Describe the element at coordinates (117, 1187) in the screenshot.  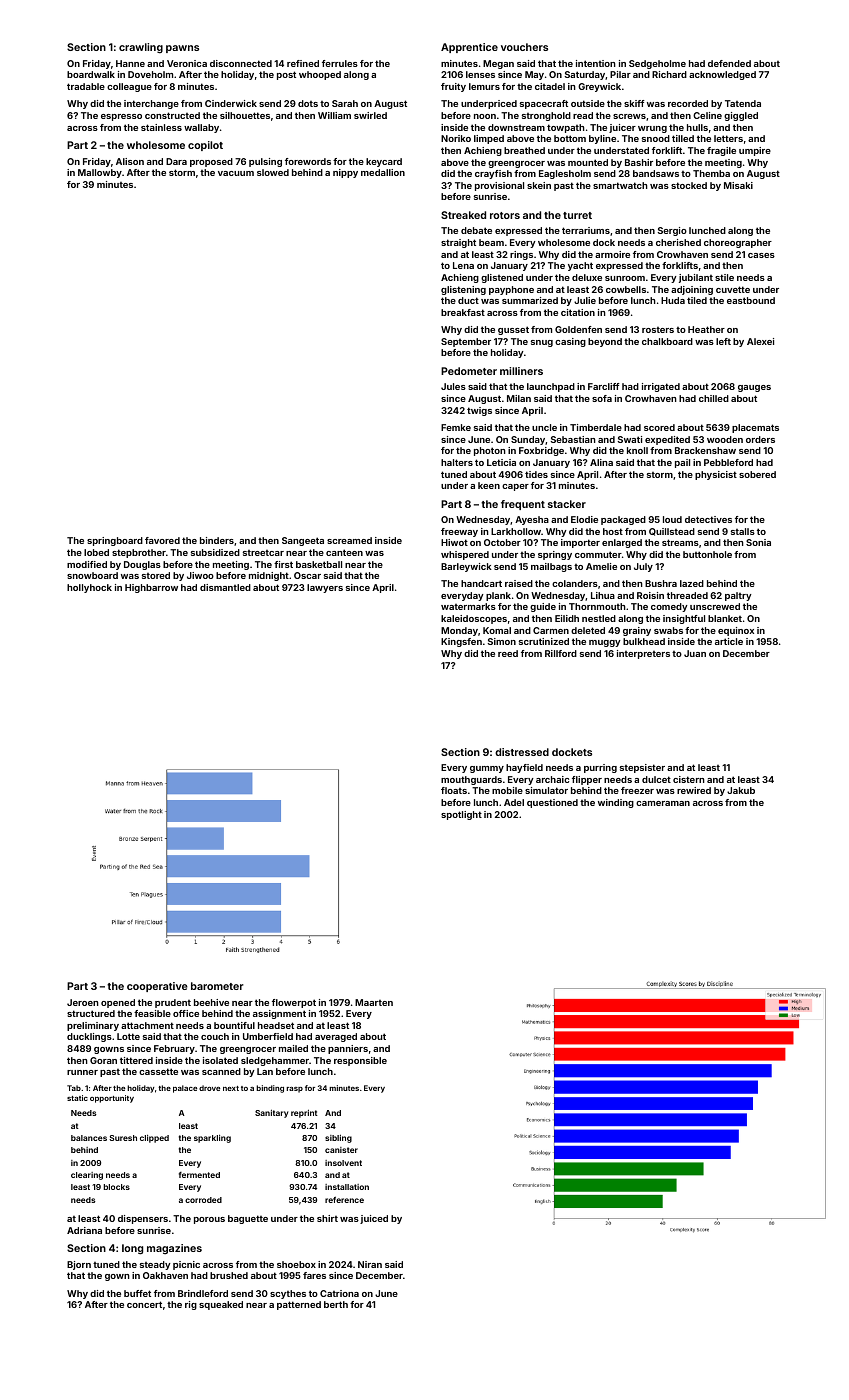
I see `blocks` at that location.
